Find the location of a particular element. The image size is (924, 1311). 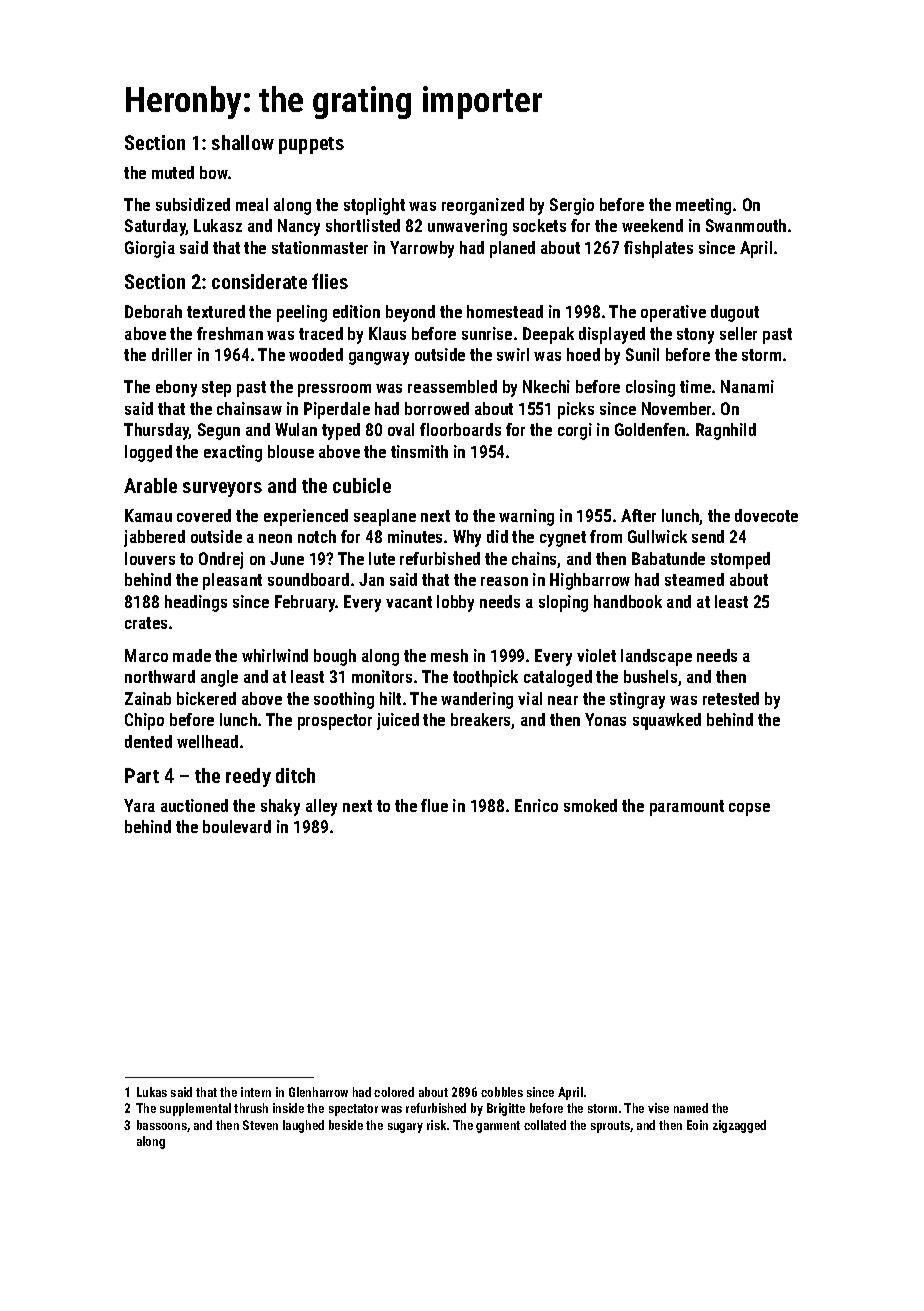

Glenharrow is located at coordinates (318, 1092).
